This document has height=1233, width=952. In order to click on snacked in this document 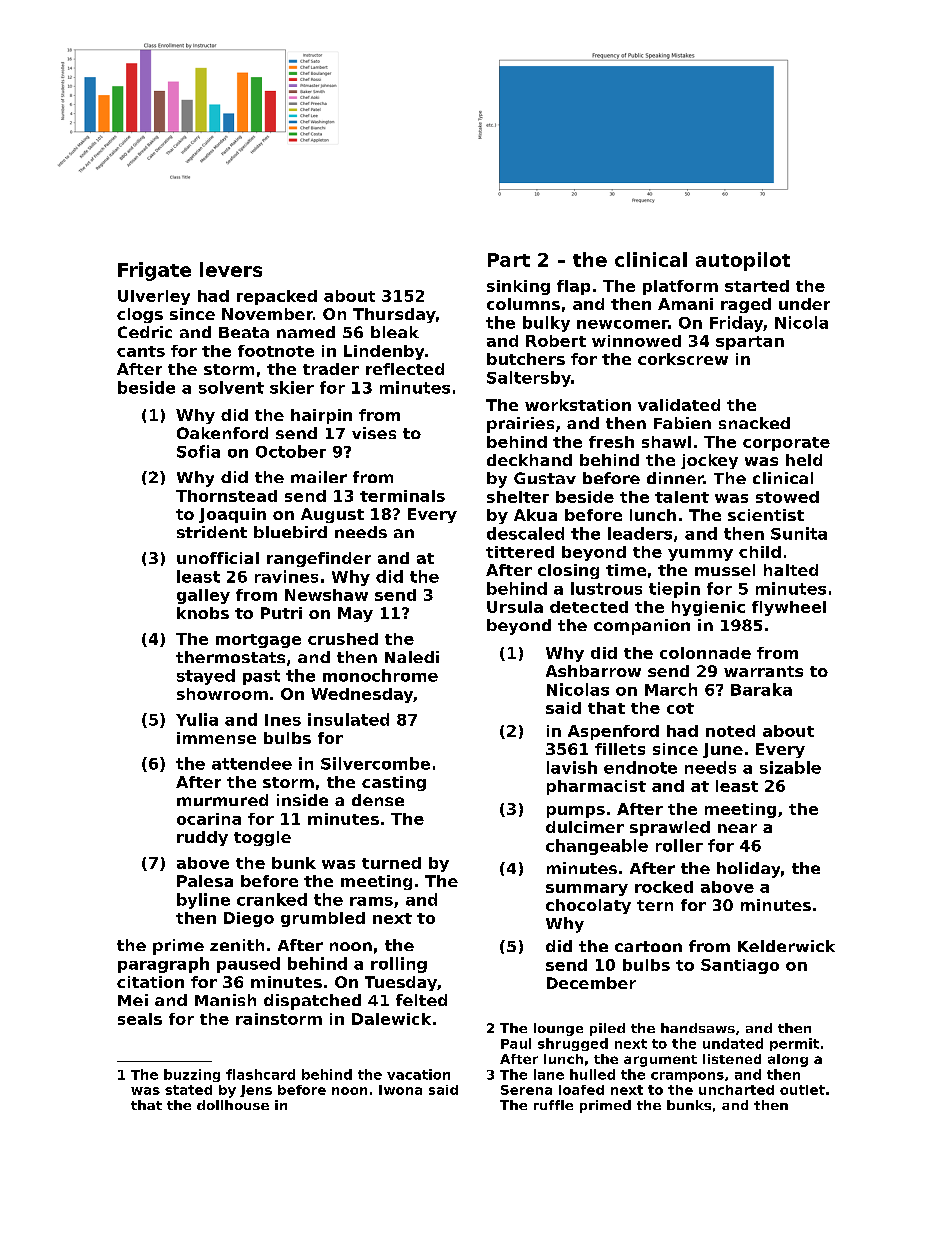, I will do `click(754, 423)`.
